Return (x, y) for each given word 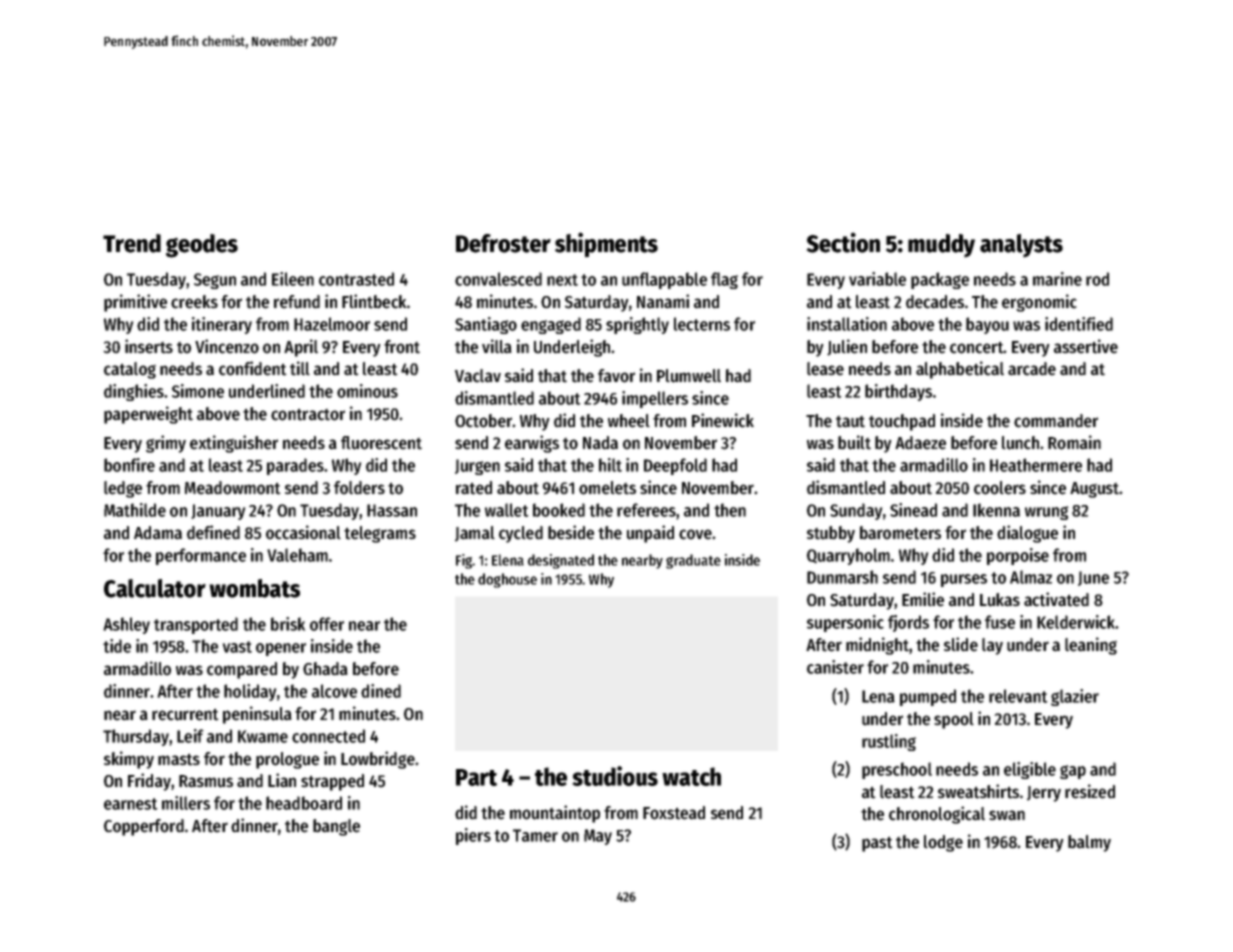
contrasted (356, 279)
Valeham (297, 555)
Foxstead (674, 813)
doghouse (507, 580)
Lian (282, 780)
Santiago (486, 325)
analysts (1021, 246)
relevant (1018, 696)
